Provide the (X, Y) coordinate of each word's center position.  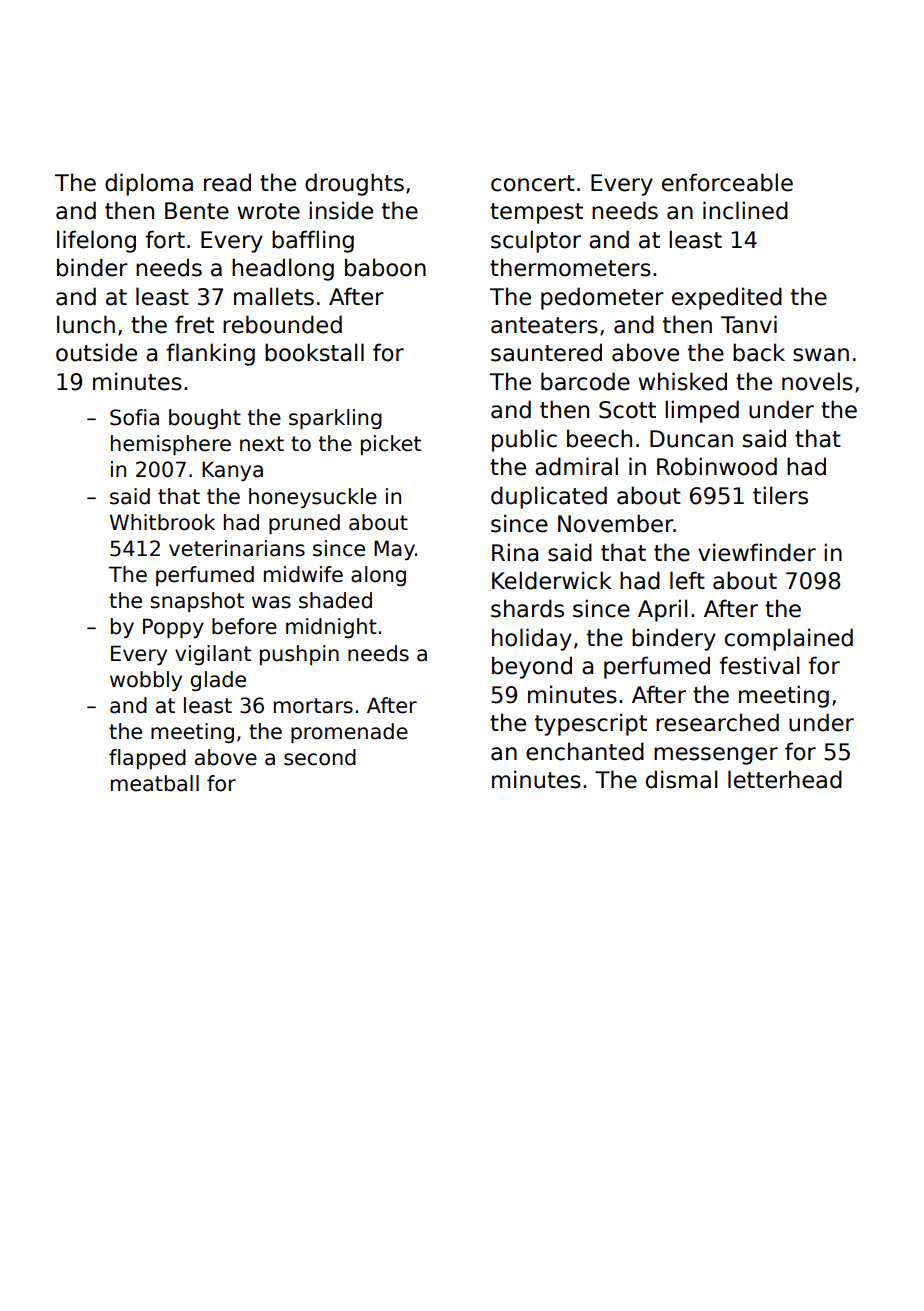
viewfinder (757, 552)
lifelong (96, 241)
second (320, 757)
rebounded (282, 324)
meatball (155, 783)
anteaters (544, 325)
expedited (727, 298)
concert (533, 183)
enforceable (727, 182)
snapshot (197, 602)
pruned (304, 524)
